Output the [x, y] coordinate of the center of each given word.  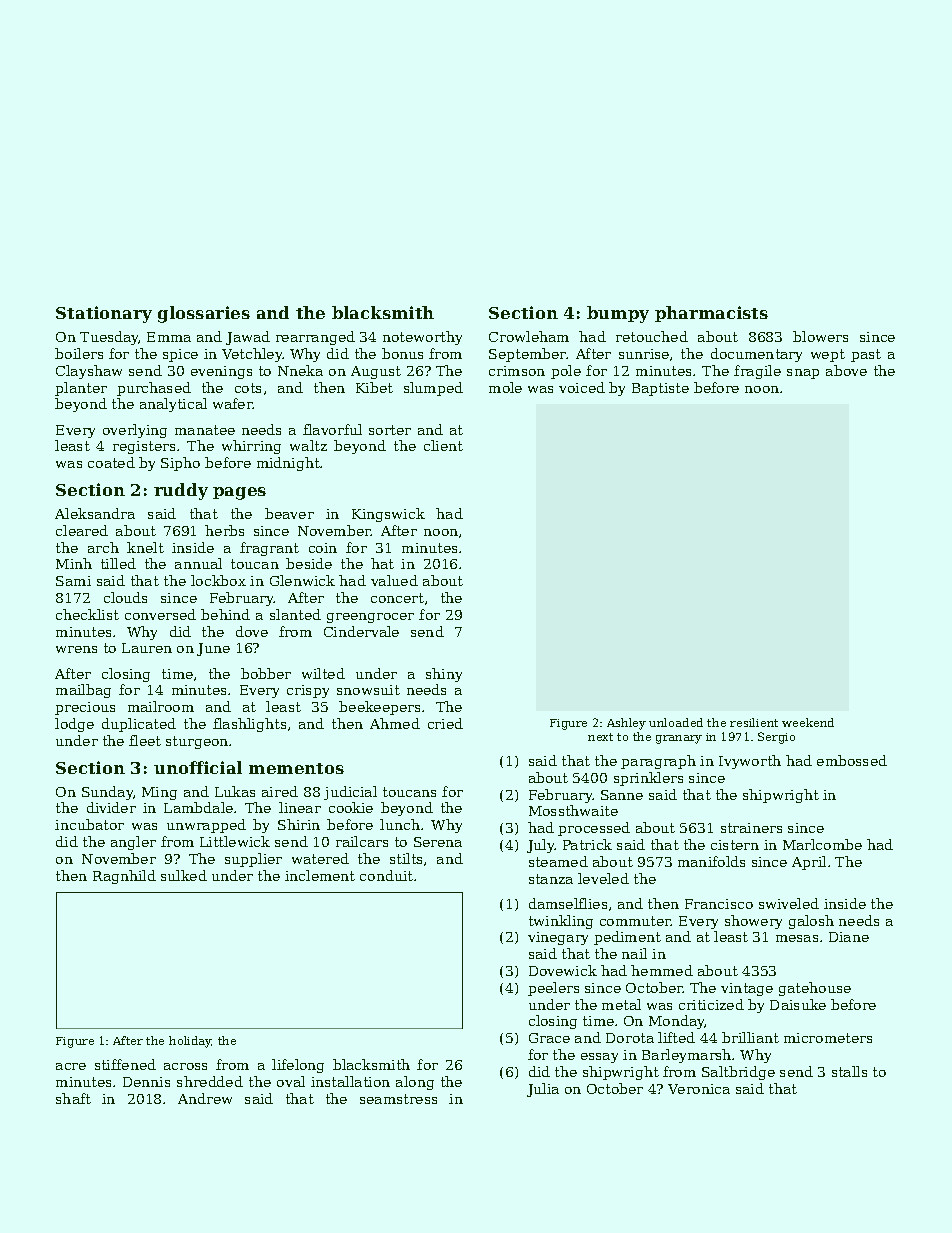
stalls [849, 1071]
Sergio [776, 738]
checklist [87, 614]
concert [397, 598]
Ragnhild [124, 877]
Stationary [104, 314]
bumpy [618, 314]
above [846, 370]
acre [71, 1066]
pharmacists [711, 314]
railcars [362, 841]
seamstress [398, 1099]
